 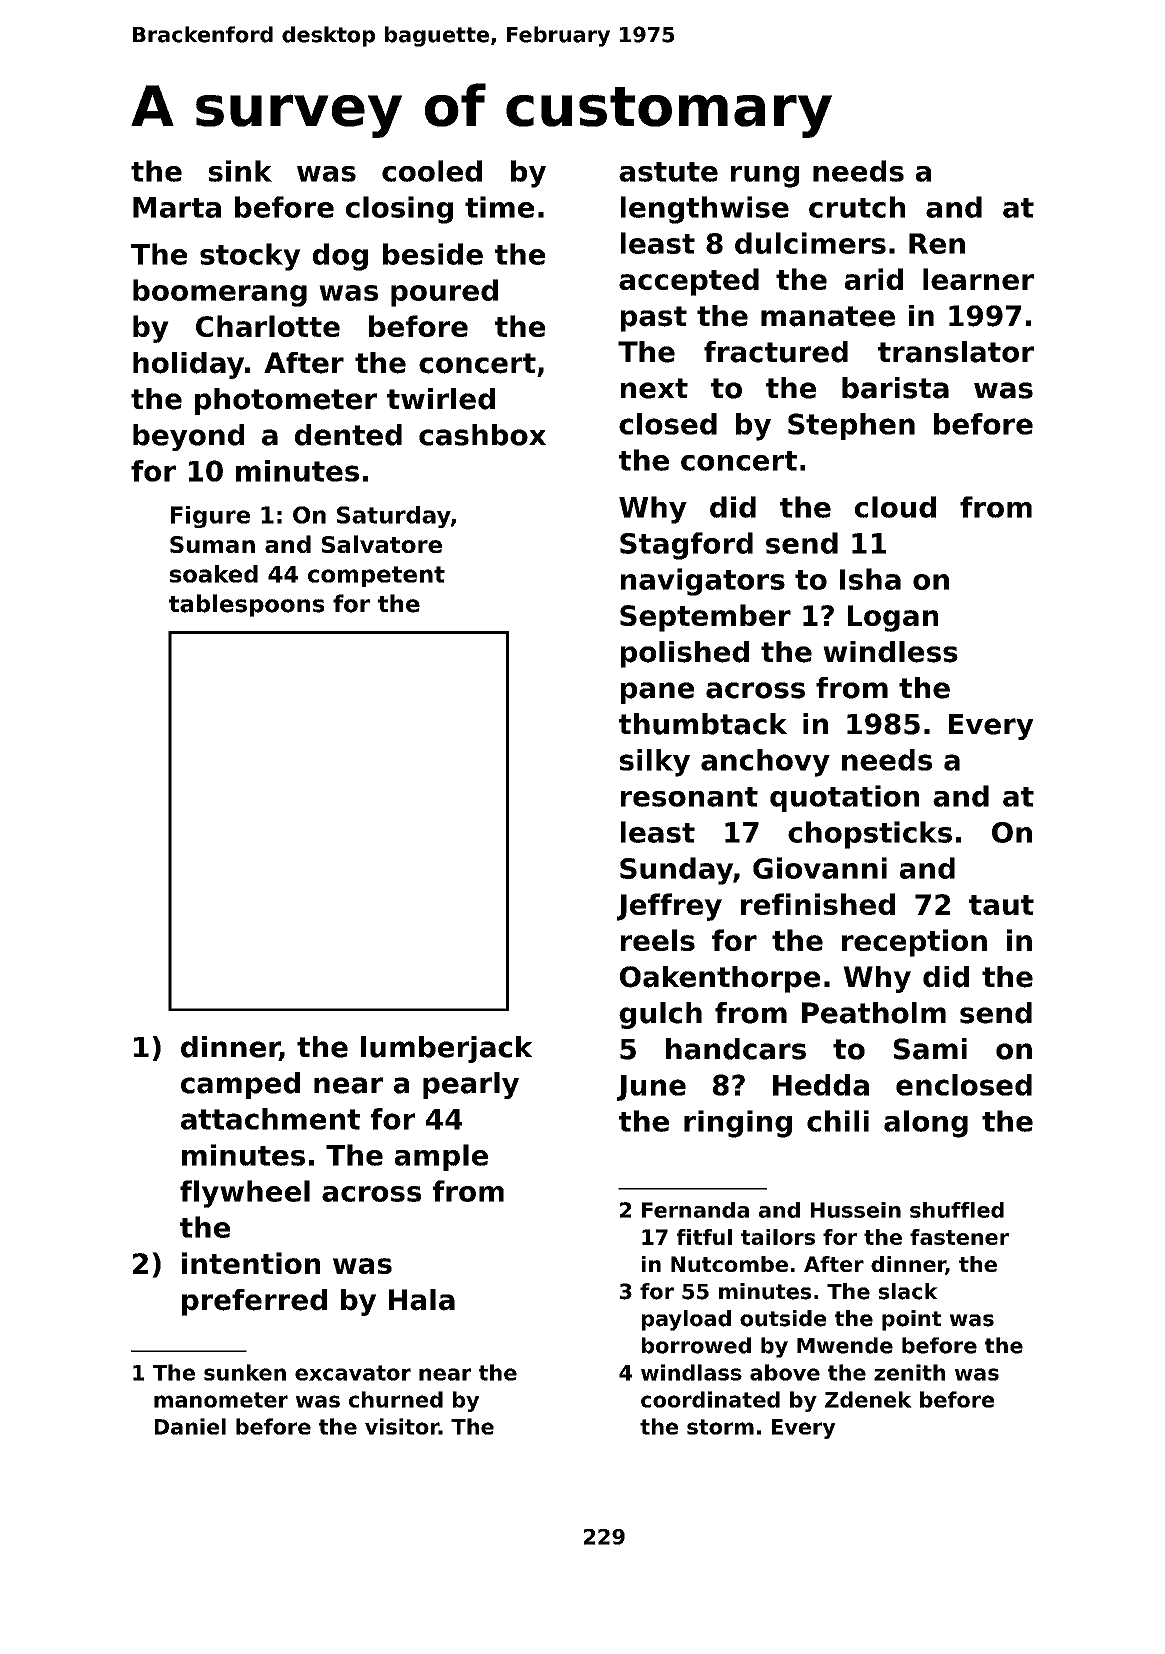 What do you see at coordinates (845, 1345) in the page?
I see `Mwende` at bounding box center [845, 1345].
